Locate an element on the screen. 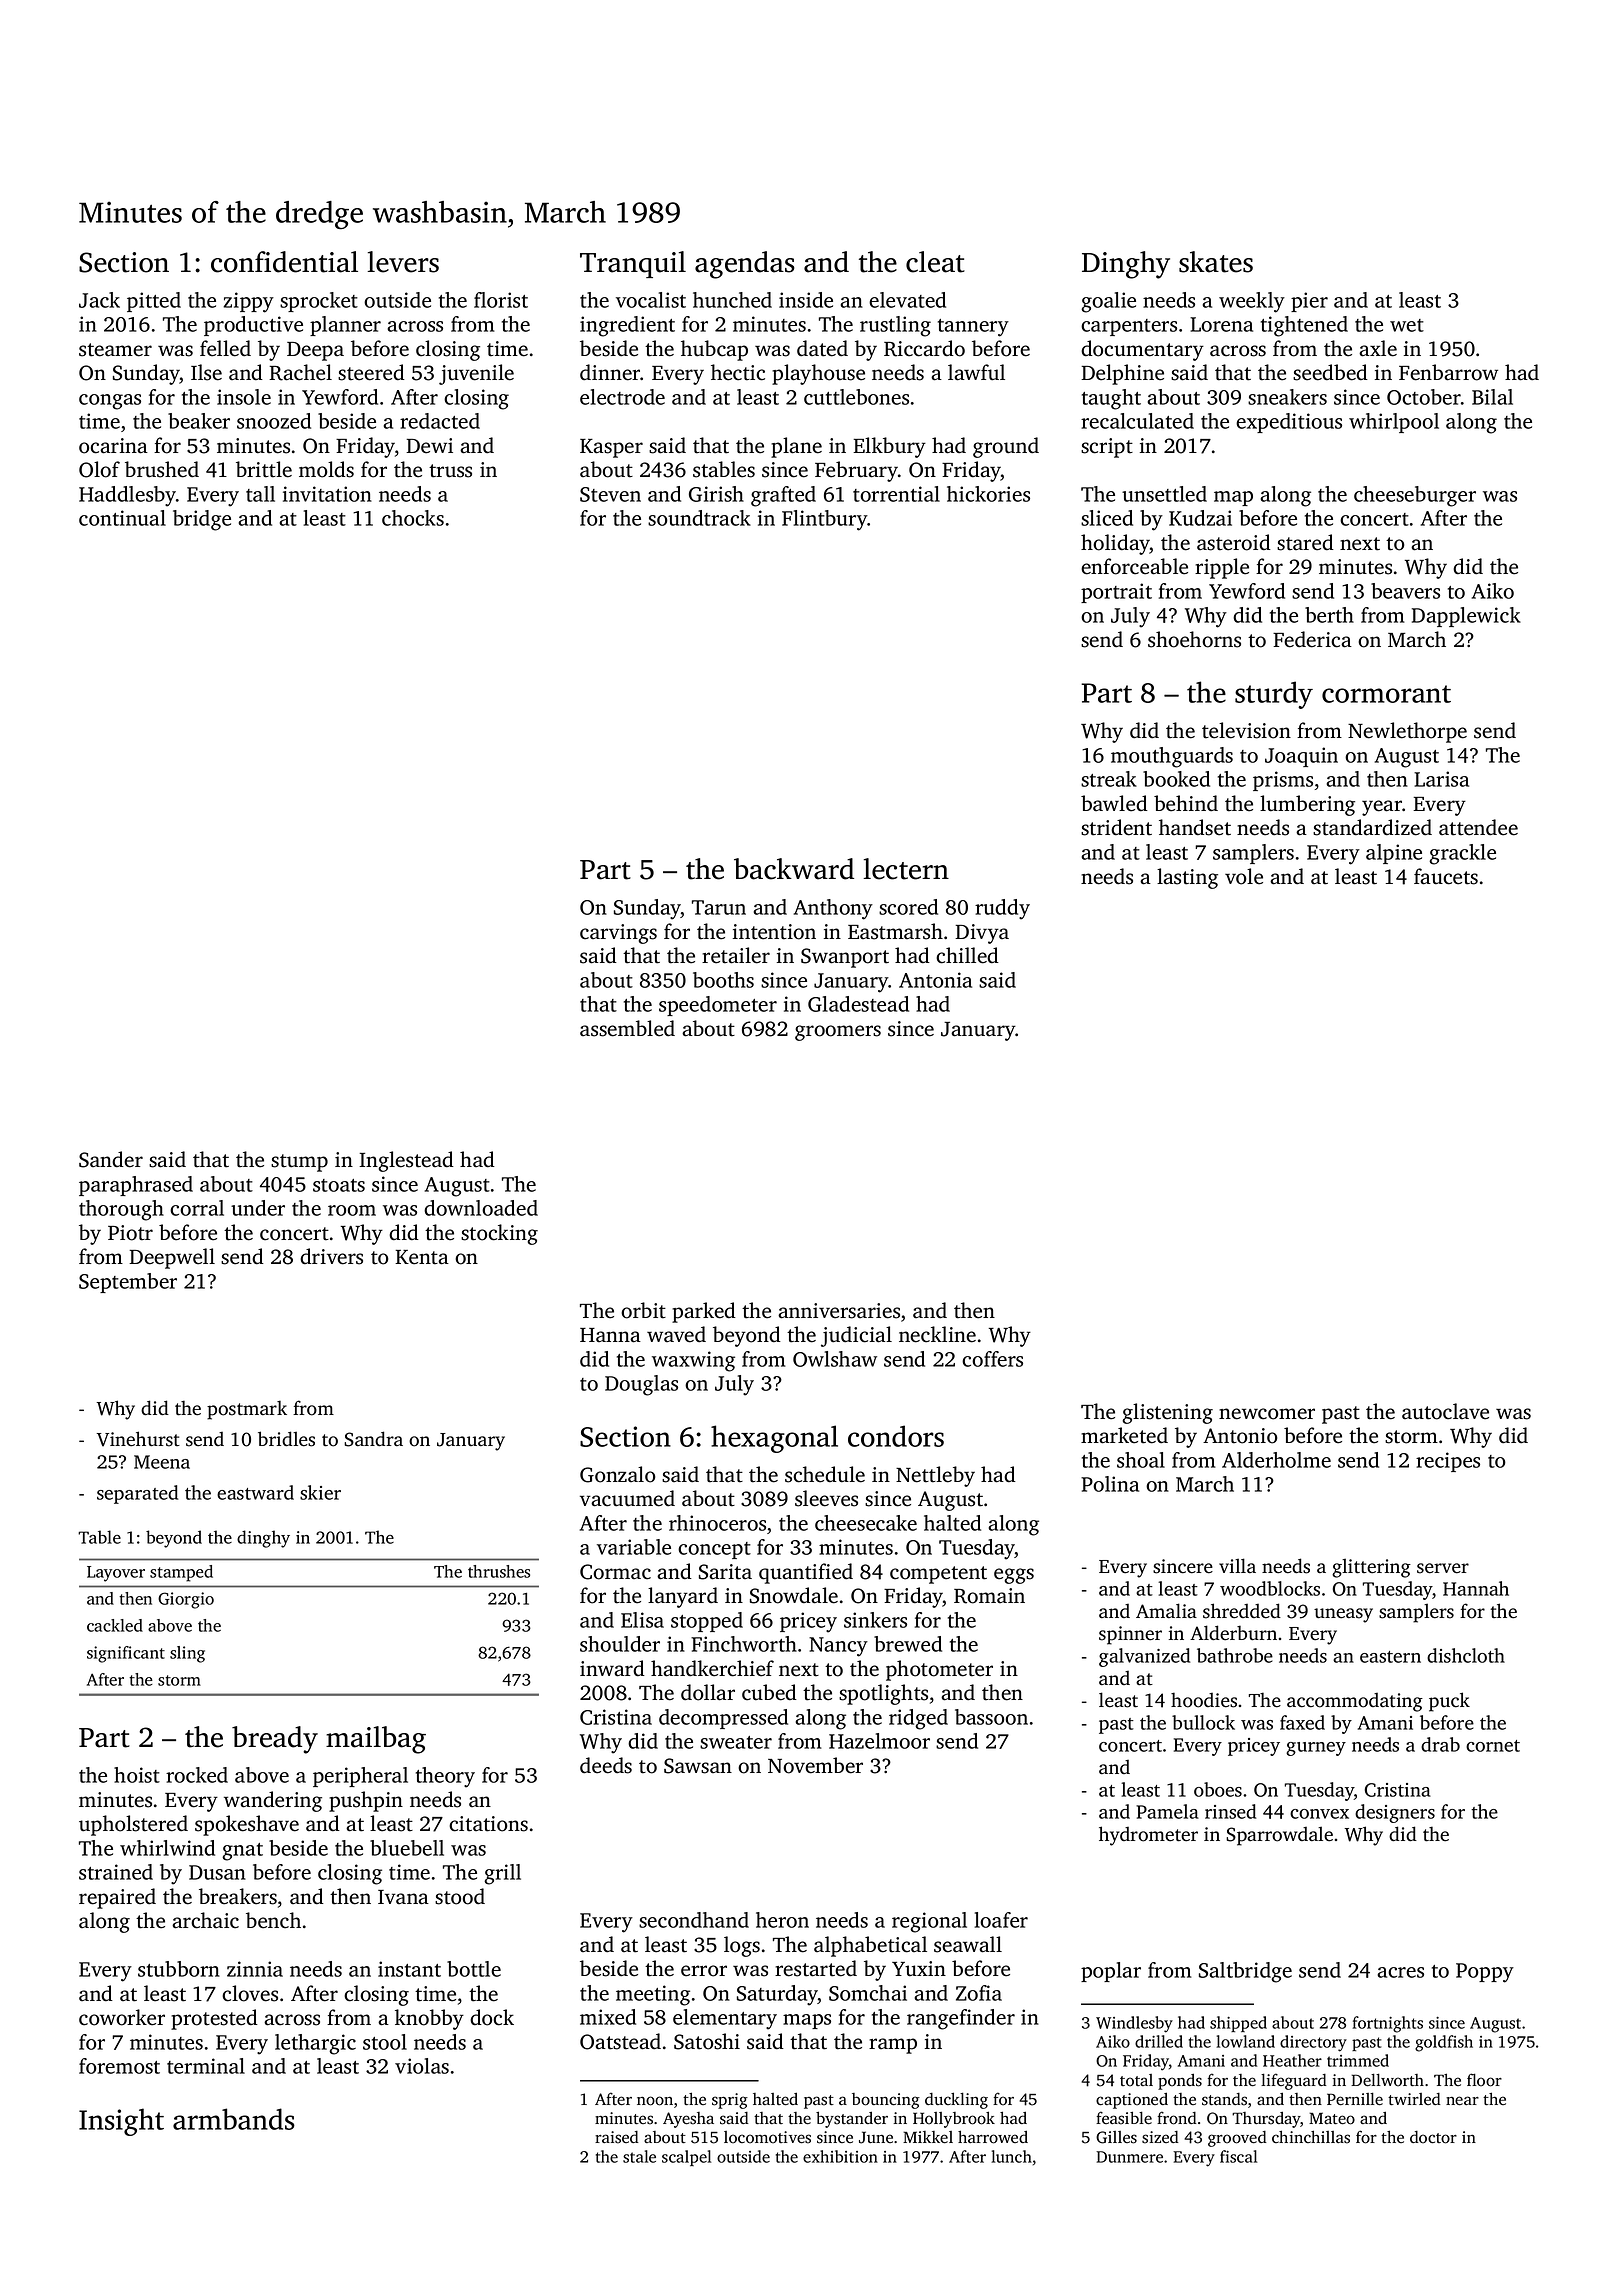 The height and width of the screenshot is (2292, 1620). parked is located at coordinates (704, 1312).
